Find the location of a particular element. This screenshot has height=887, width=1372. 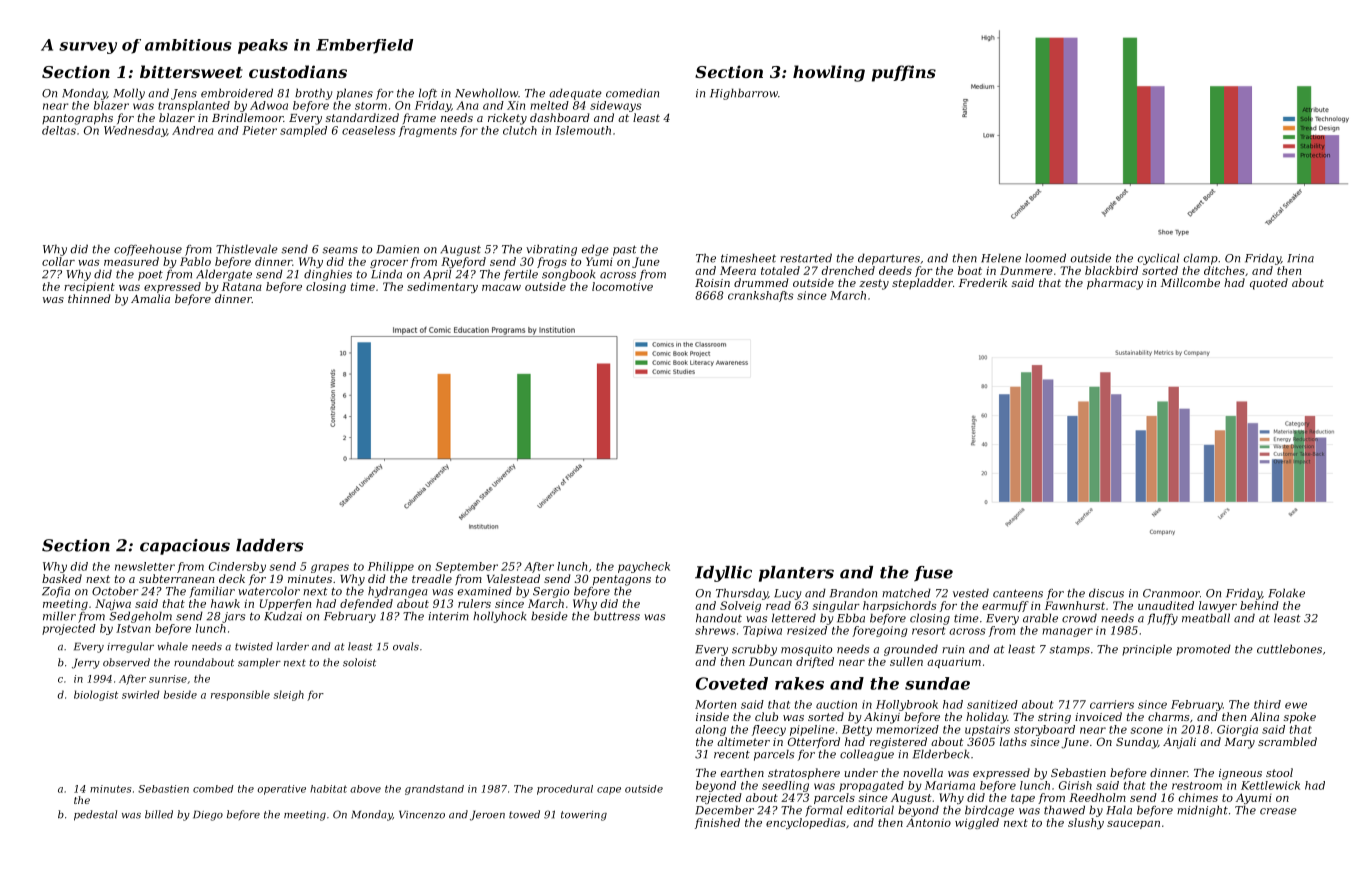

embroidered is located at coordinates (237, 93).
